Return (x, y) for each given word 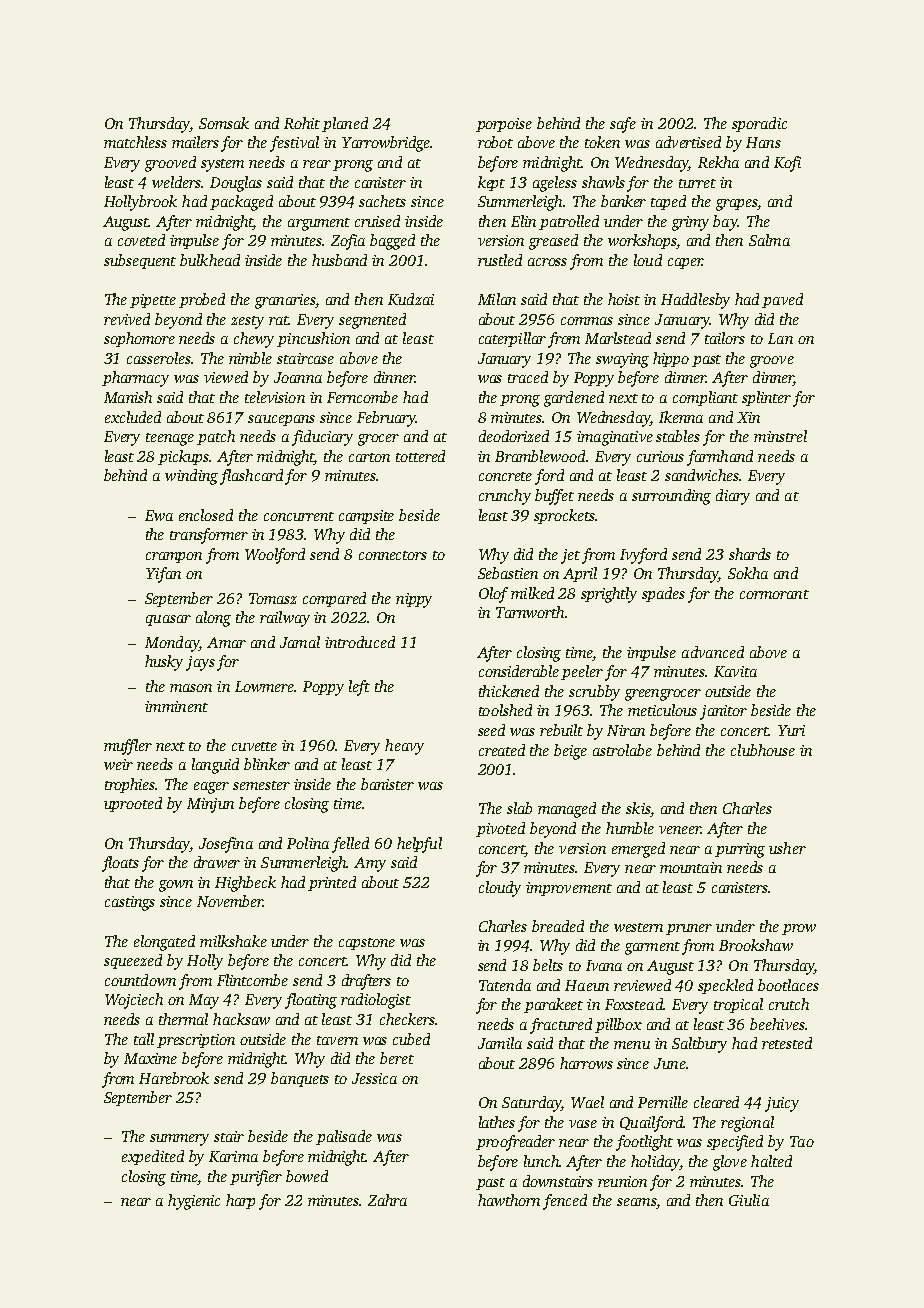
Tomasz (273, 598)
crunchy (505, 497)
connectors (393, 555)
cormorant (774, 594)
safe (623, 125)
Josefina (226, 845)
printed (332, 883)
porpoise (504, 125)
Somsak (224, 123)
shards (750, 554)
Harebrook (174, 1078)
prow (799, 929)
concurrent (299, 516)
